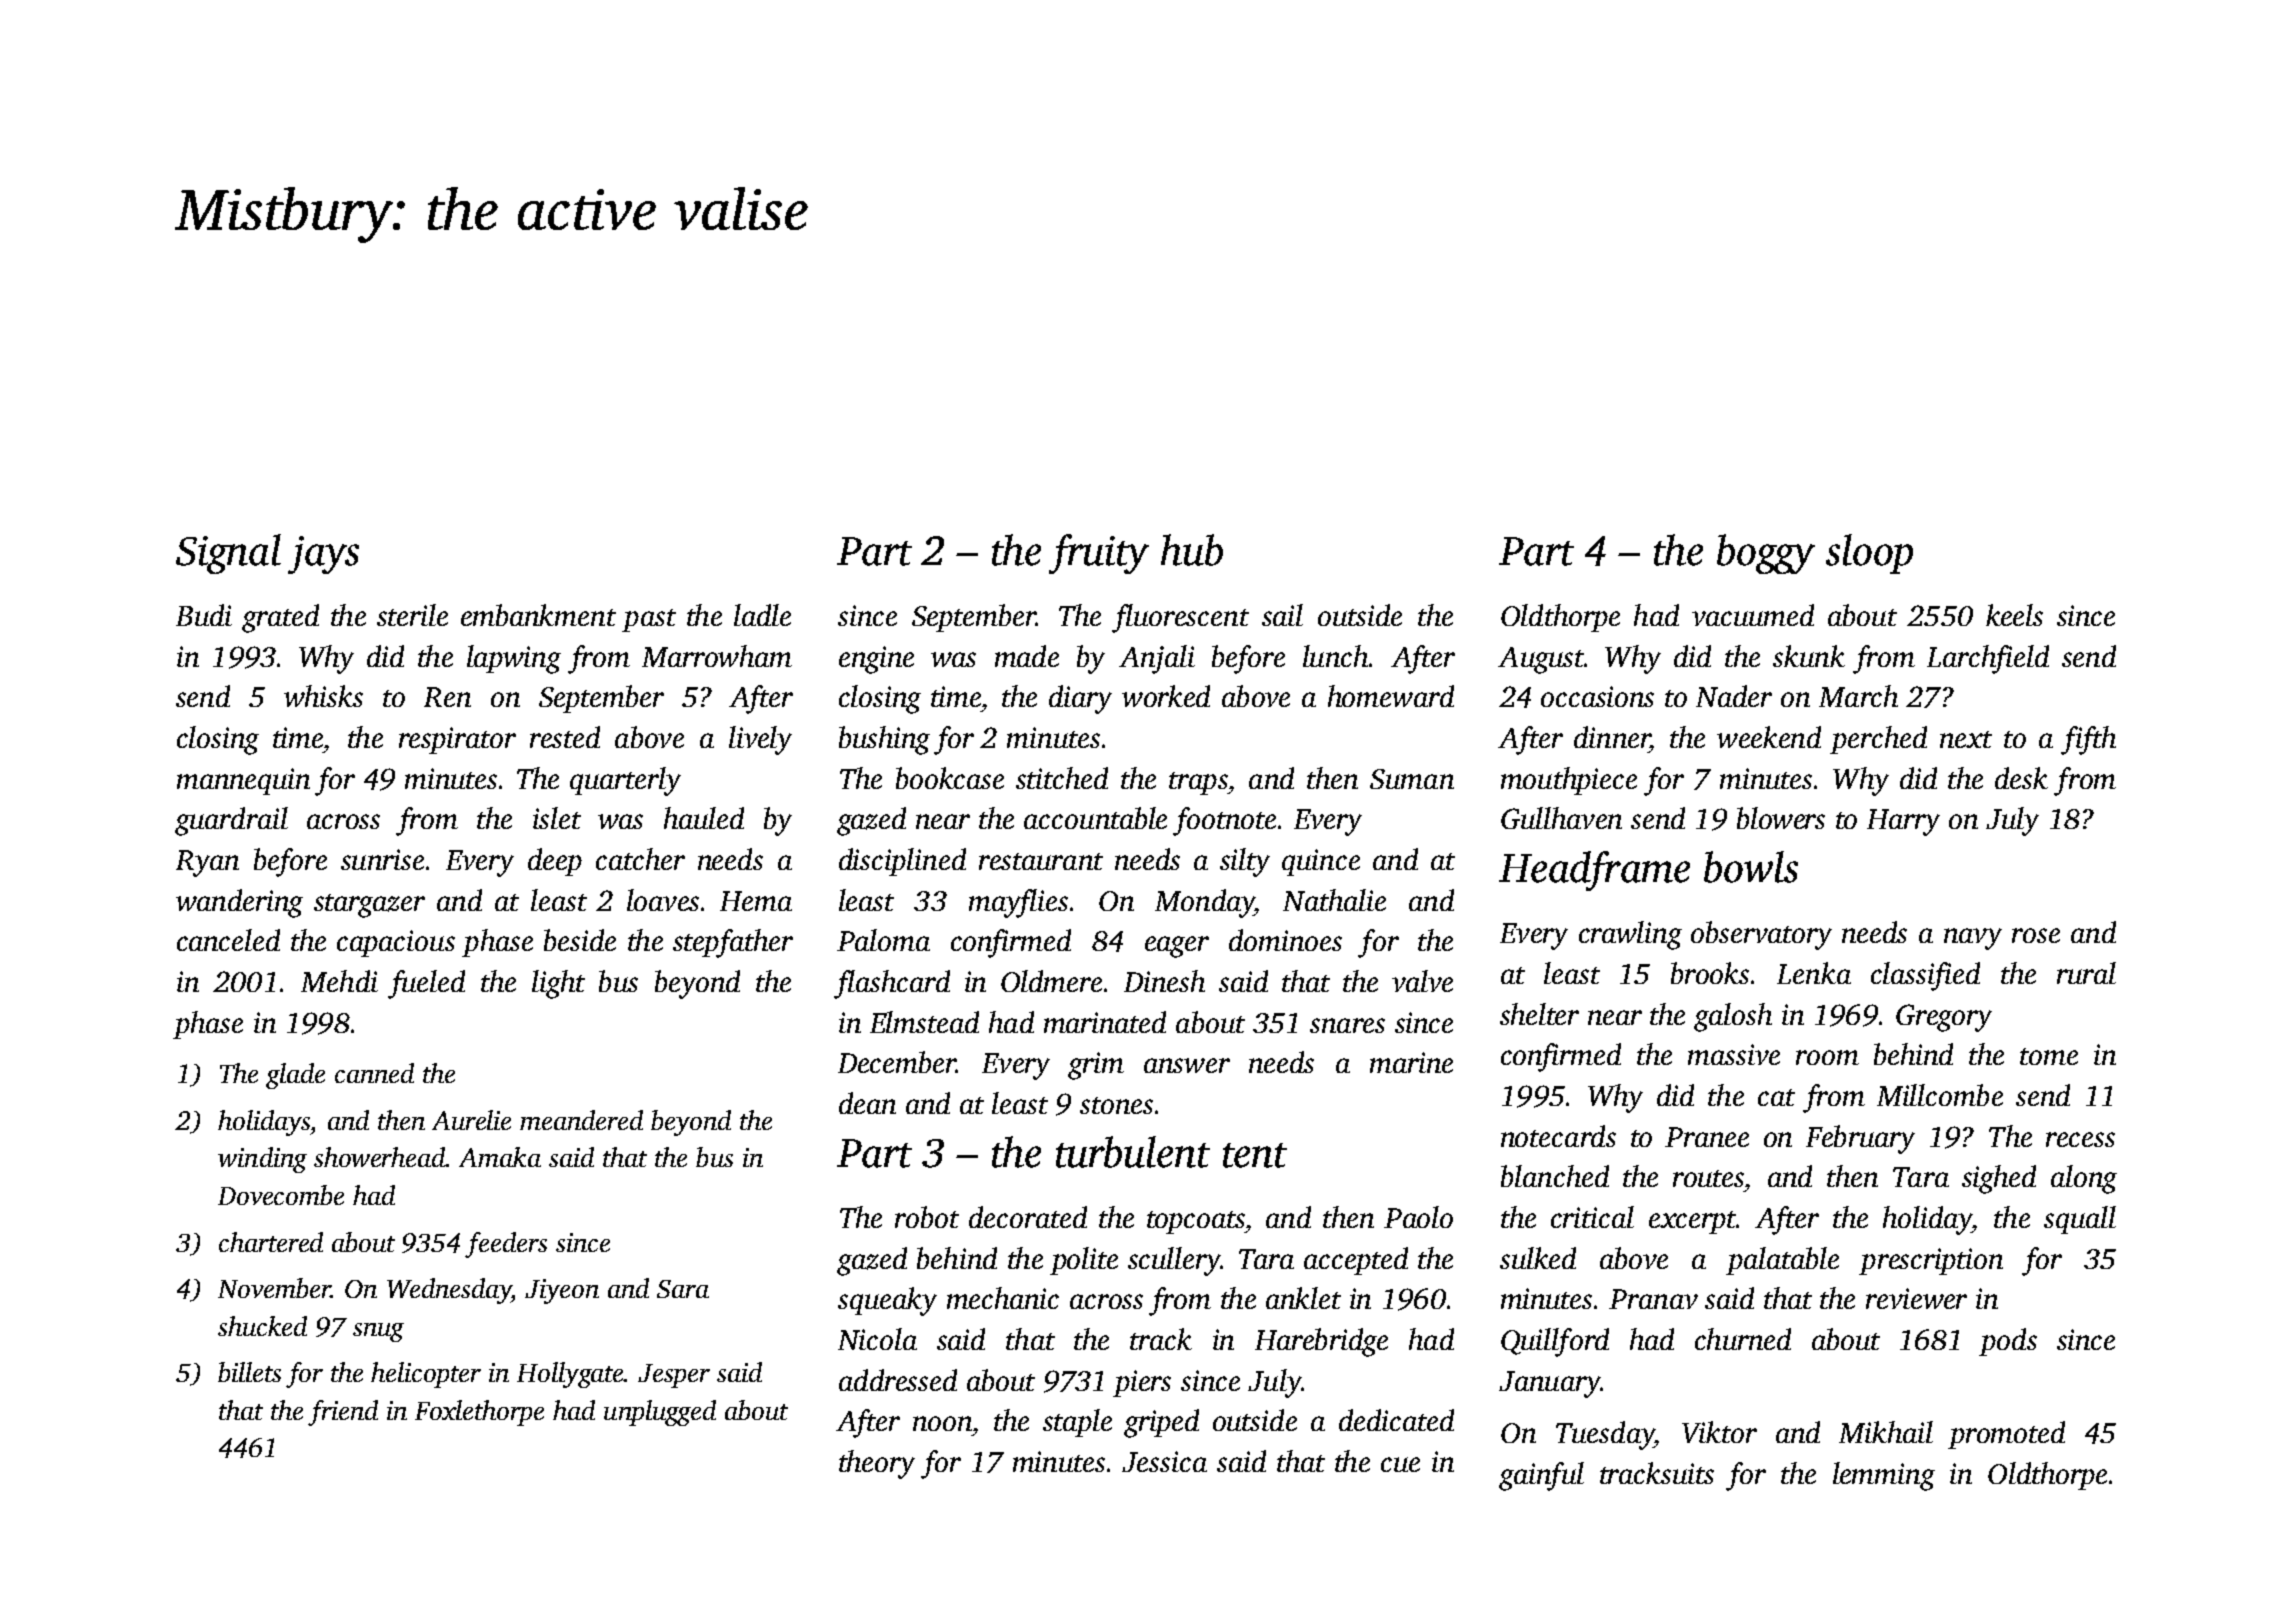 This screenshot has width=2292, height=1620. What do you see at coordinates (1282, 615) in the screenshot?
I see `sail` at bounding box center [1282, 615].
